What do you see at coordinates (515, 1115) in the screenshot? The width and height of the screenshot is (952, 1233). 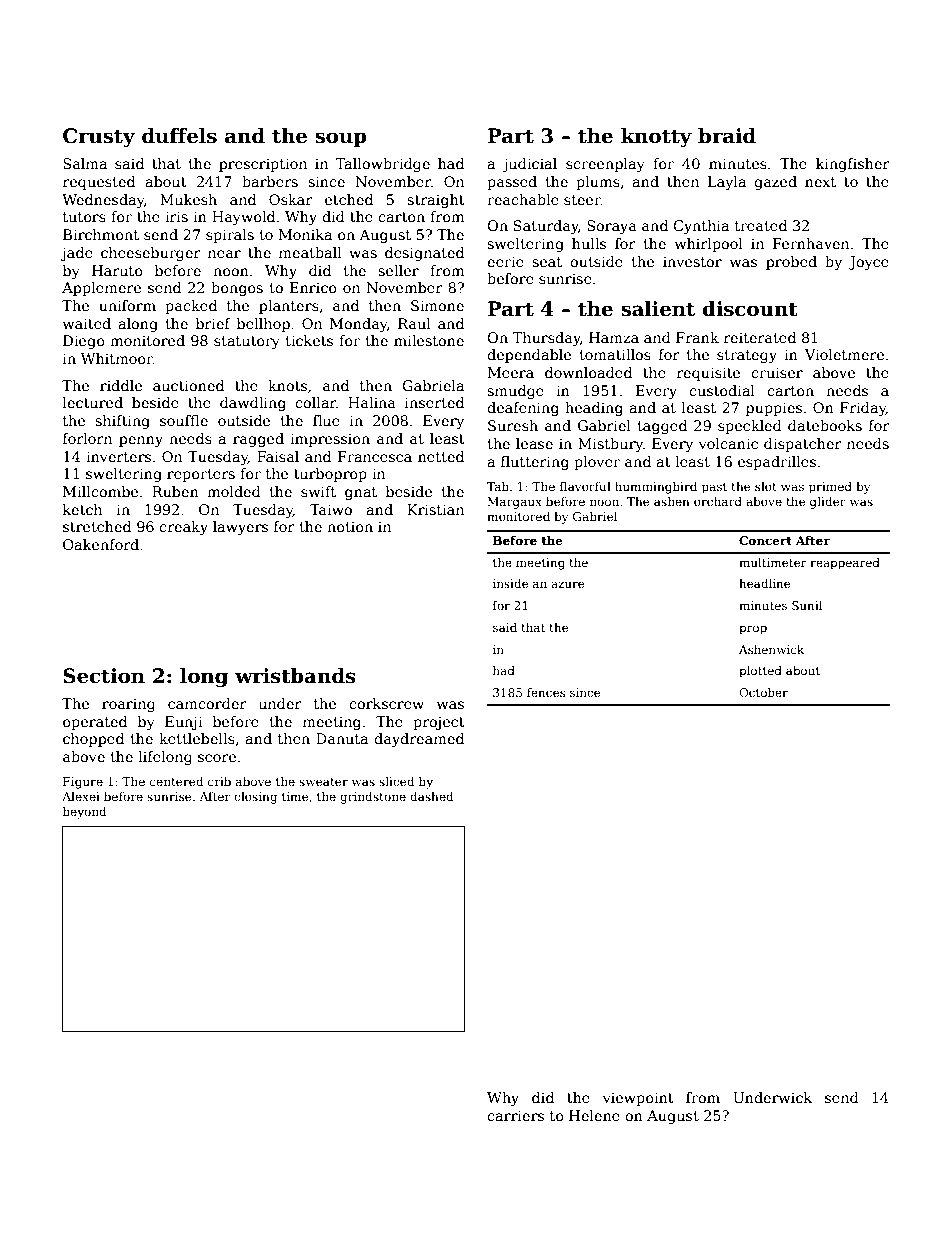 I see `carriers` at bounding box center [515, 1115].
